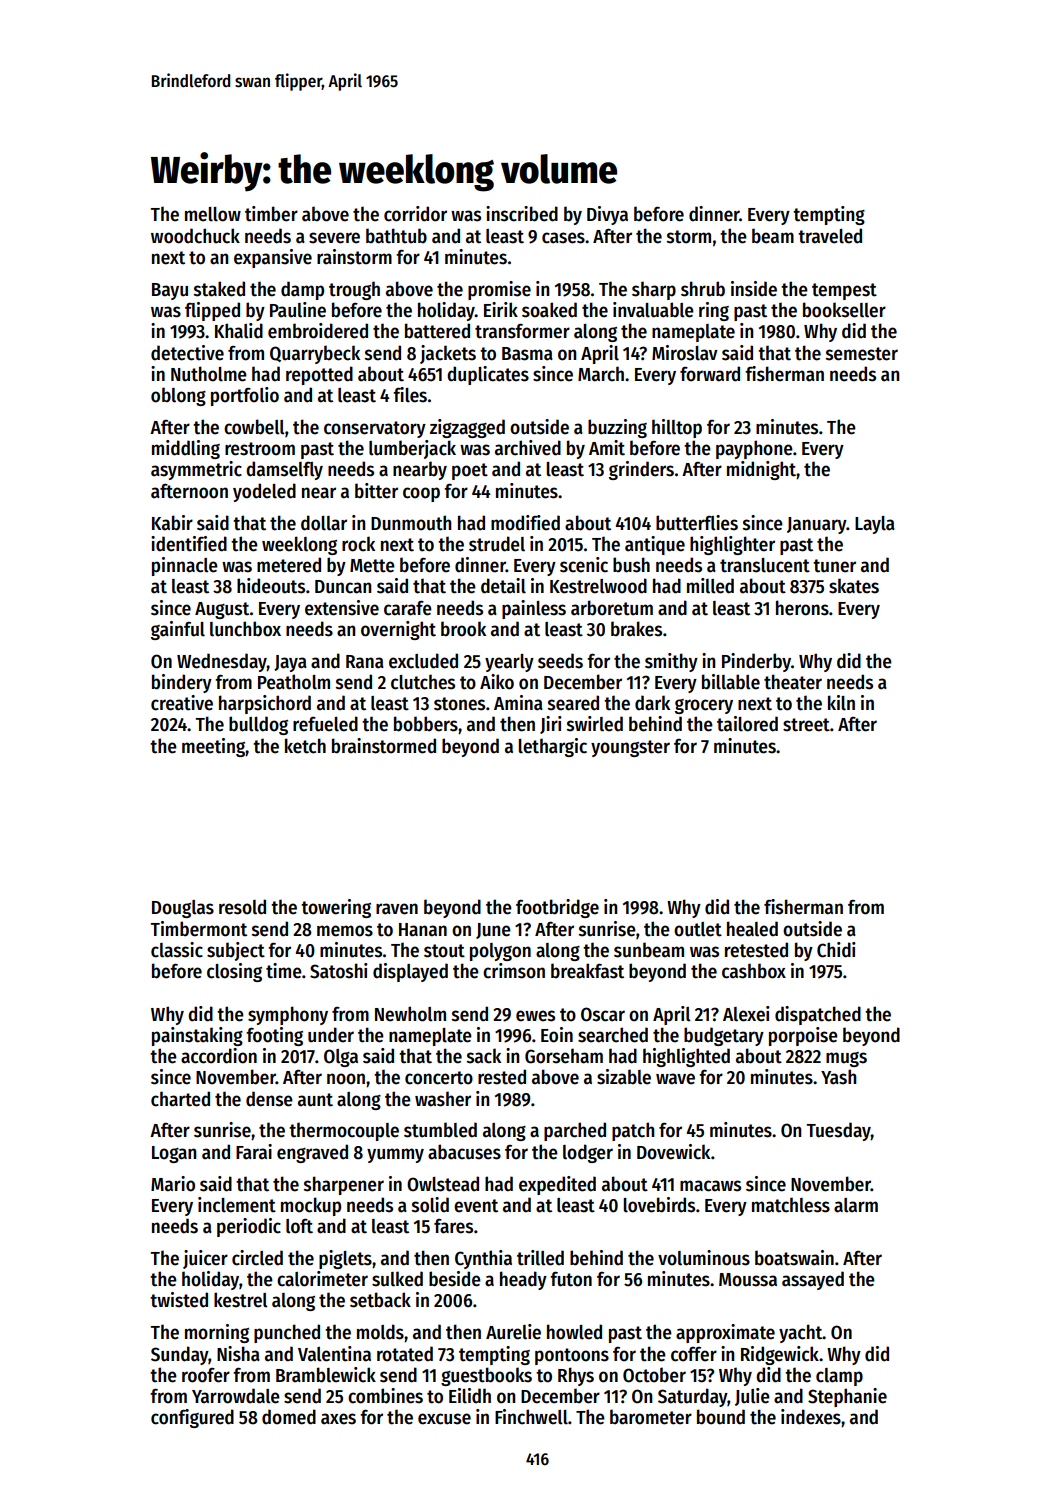 The width and height of the screenshot is (1052, 1494). What do you see at coordinates (222, 662) in the screenshot?
I see `Wednesday` at bounding box center [222, 662].
